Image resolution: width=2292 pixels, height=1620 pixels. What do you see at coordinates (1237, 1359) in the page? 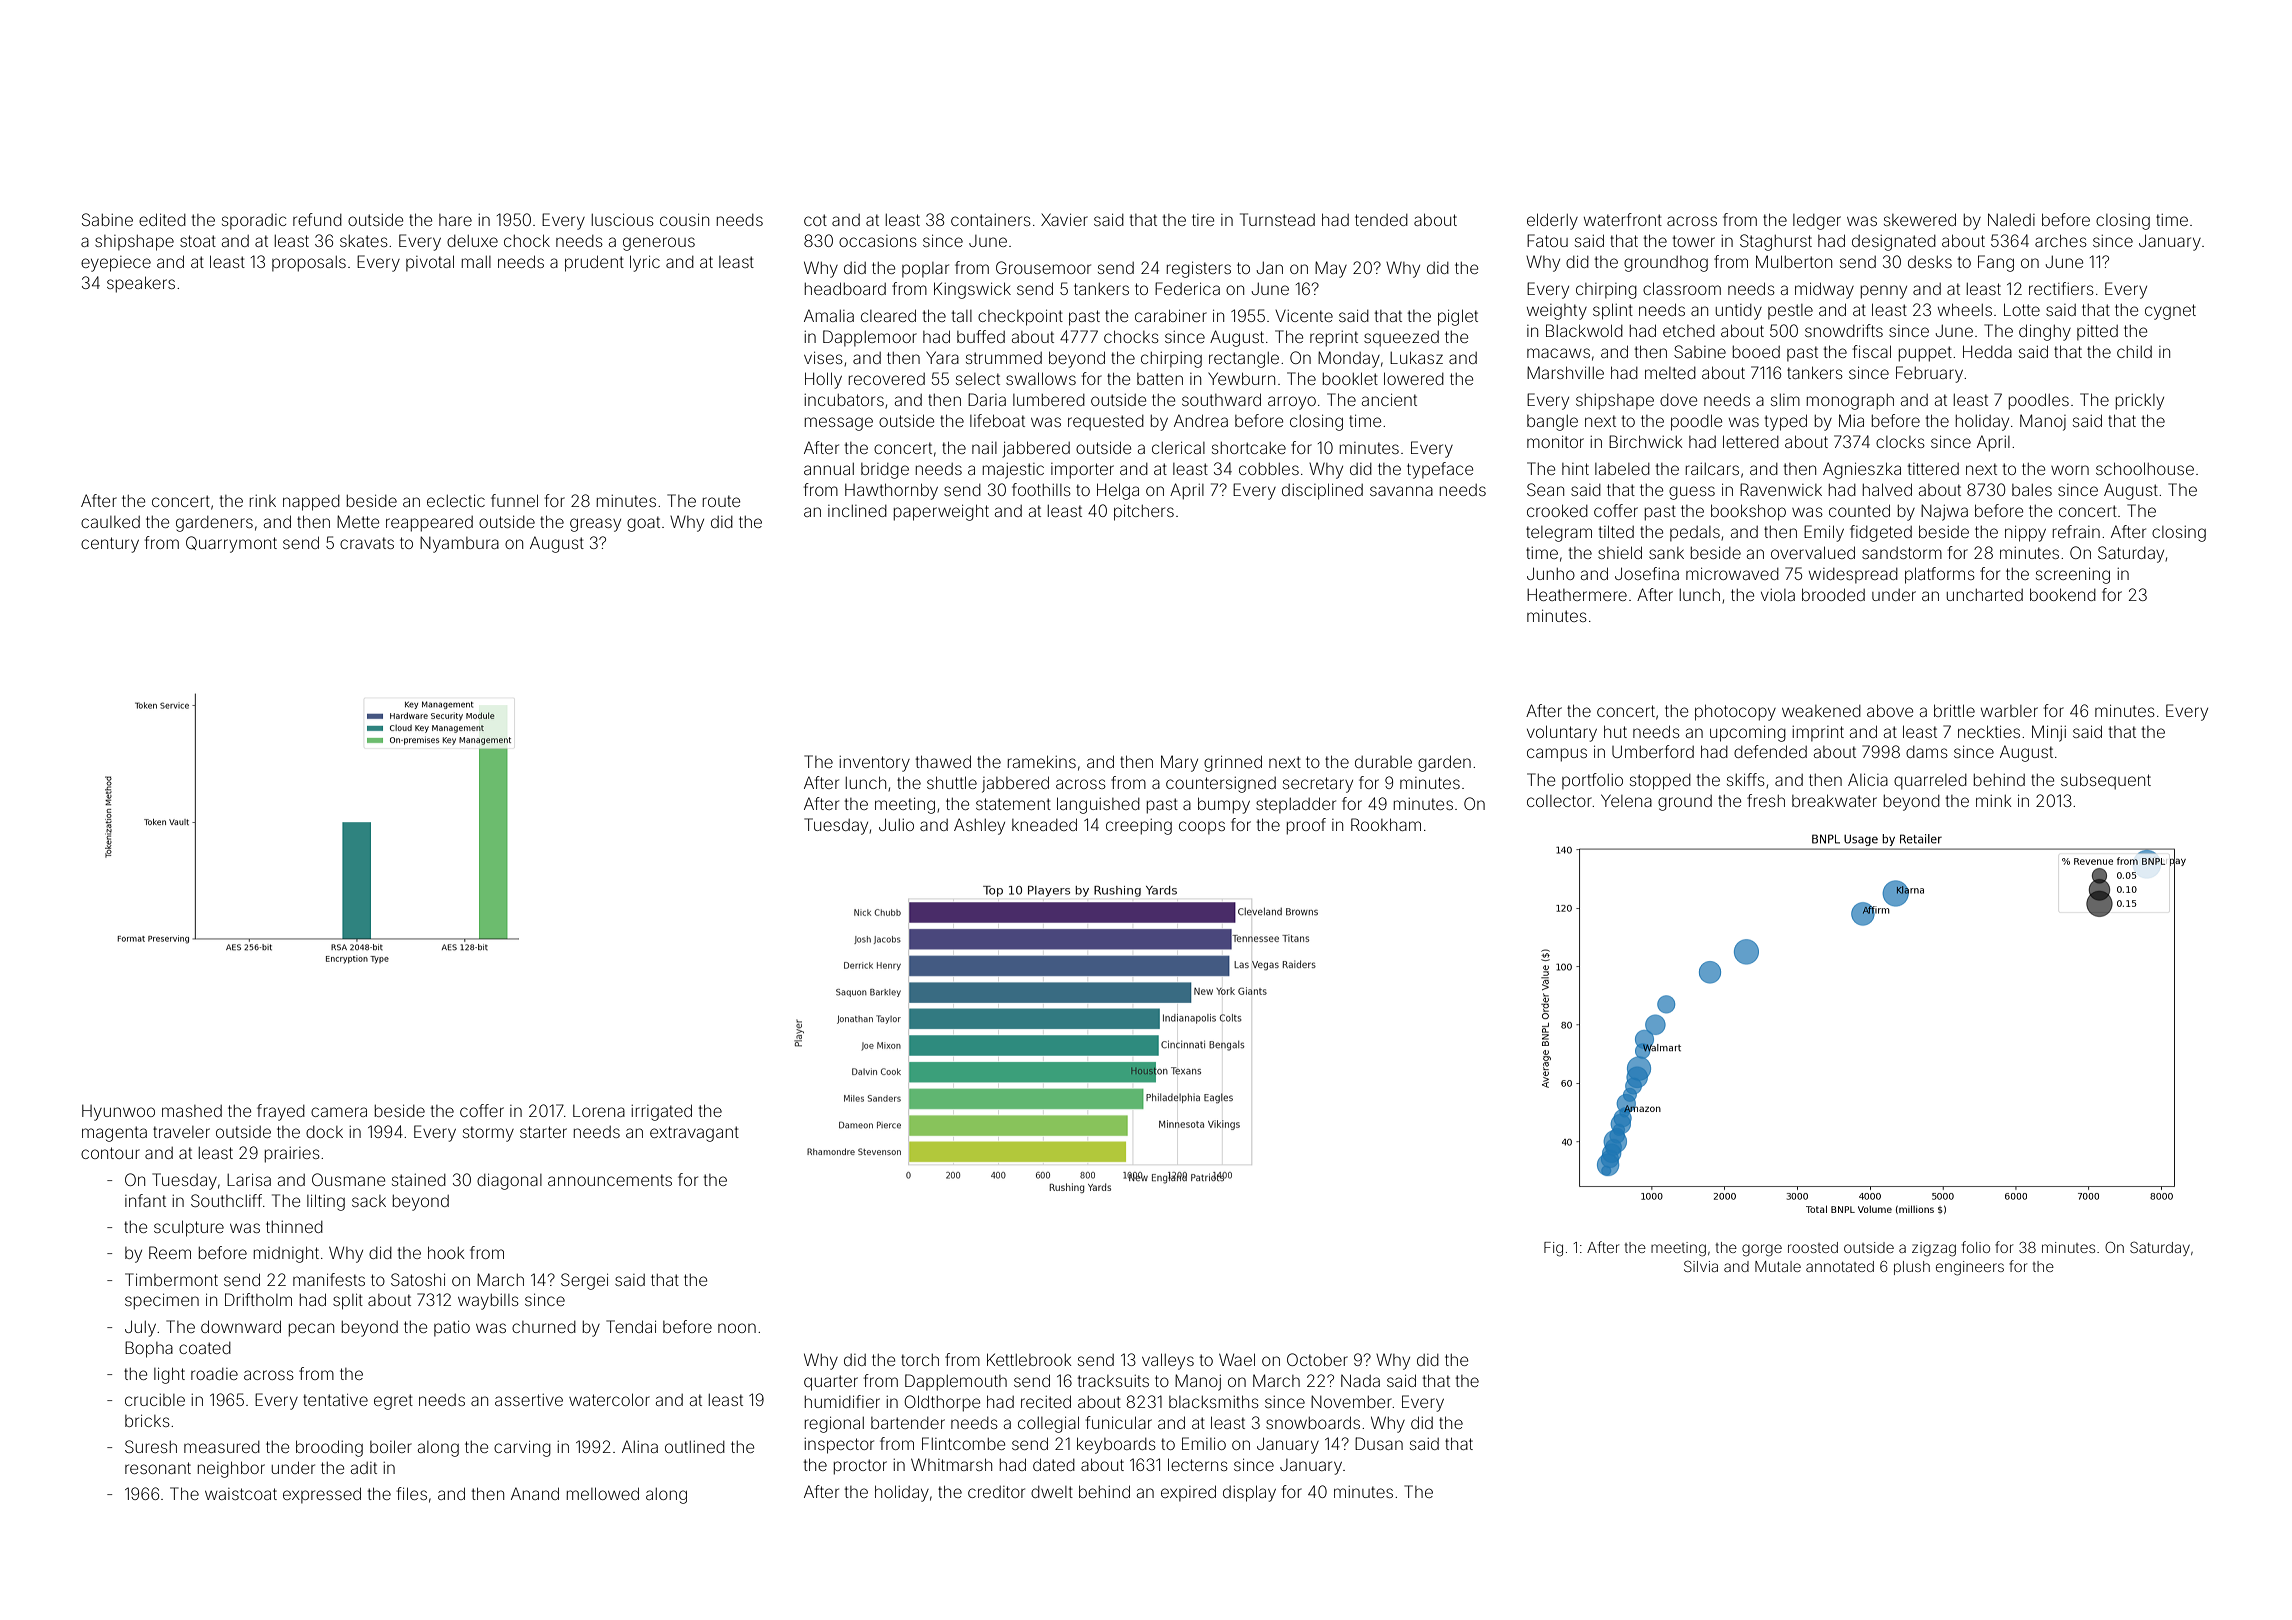
I see `Wael` at bounding box center [1237, 1359].
